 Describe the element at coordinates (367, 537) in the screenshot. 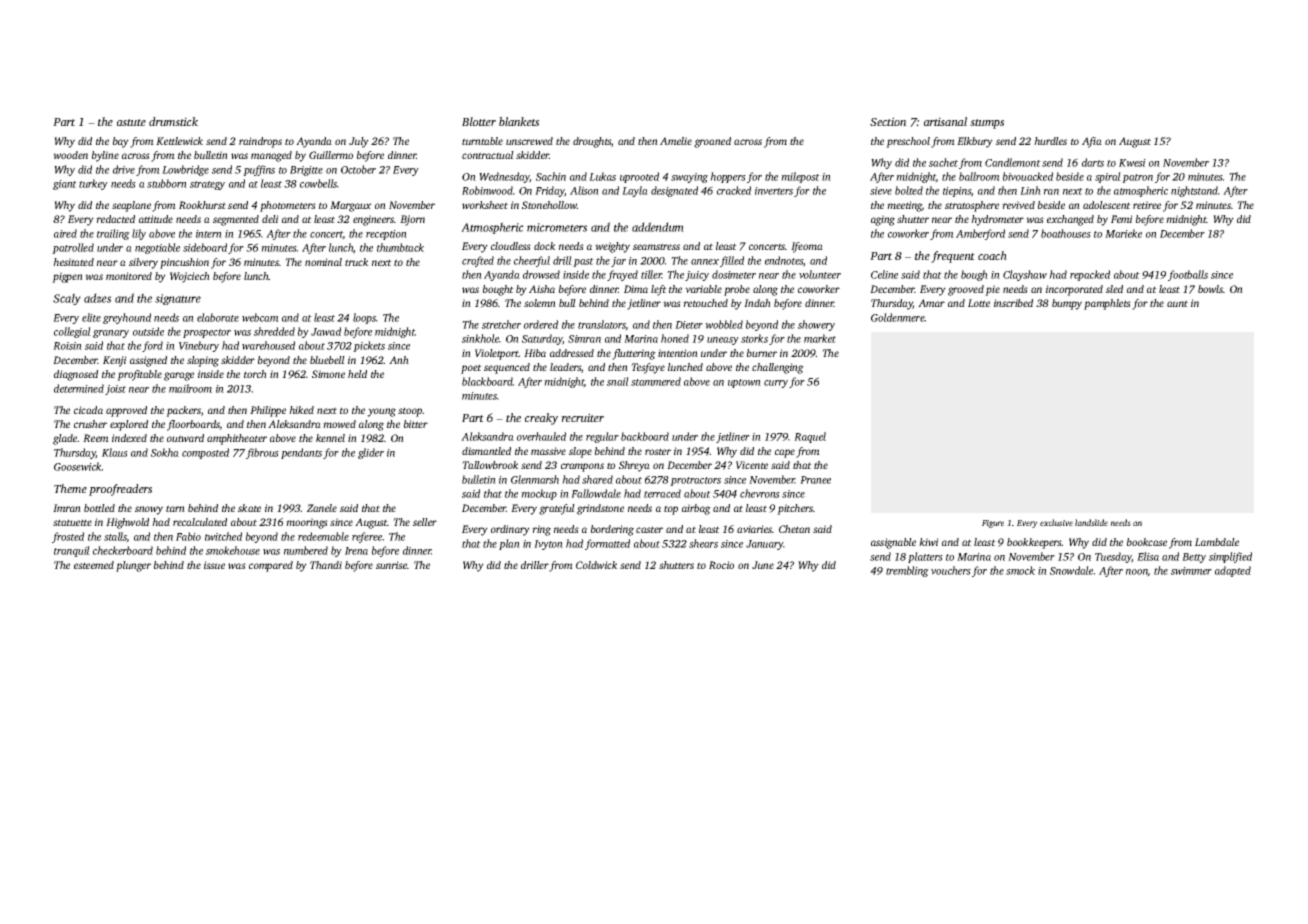

I see `referee` at that location.
